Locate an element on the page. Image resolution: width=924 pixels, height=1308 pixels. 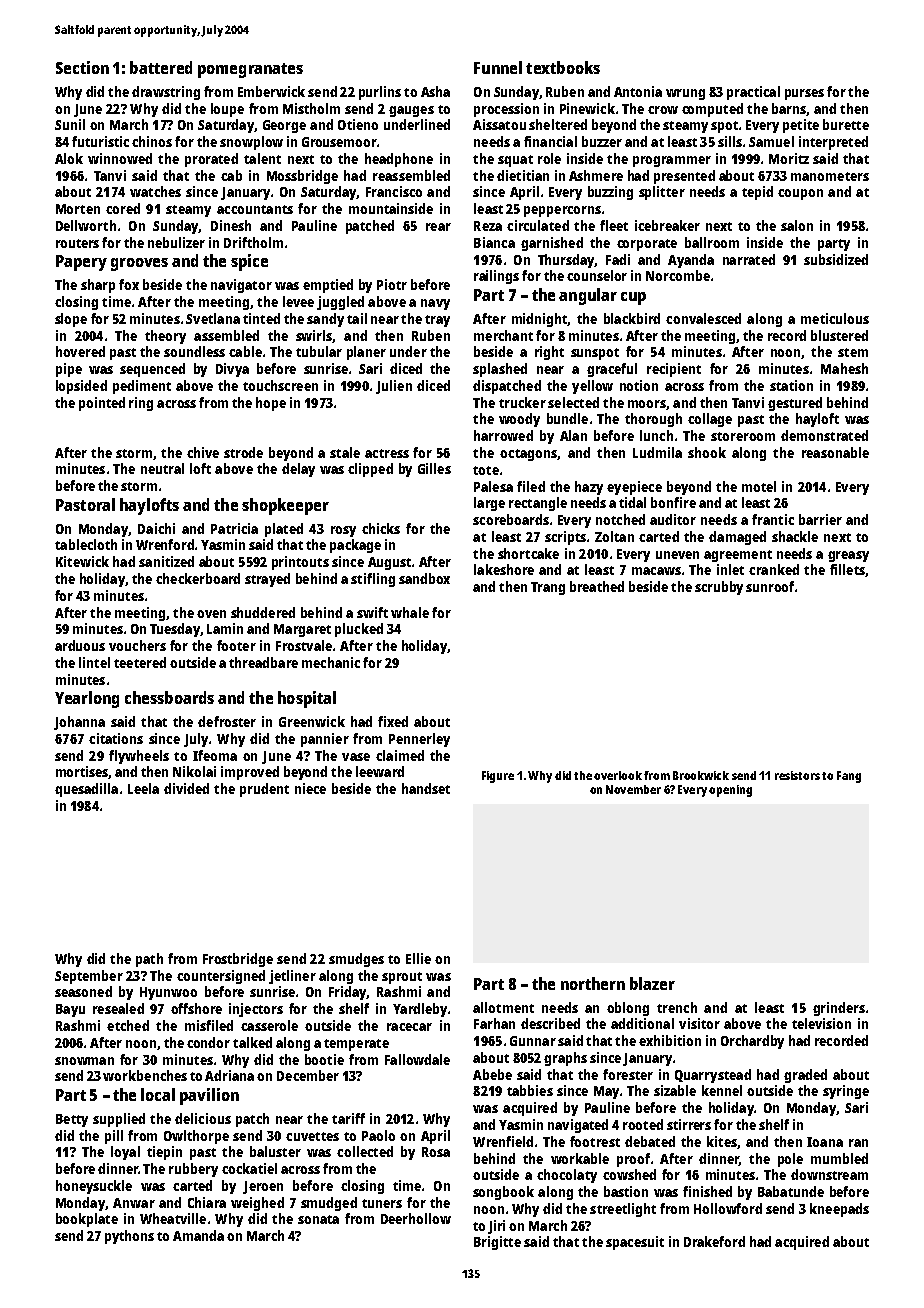
burette is located at coordinates (846, 124).
